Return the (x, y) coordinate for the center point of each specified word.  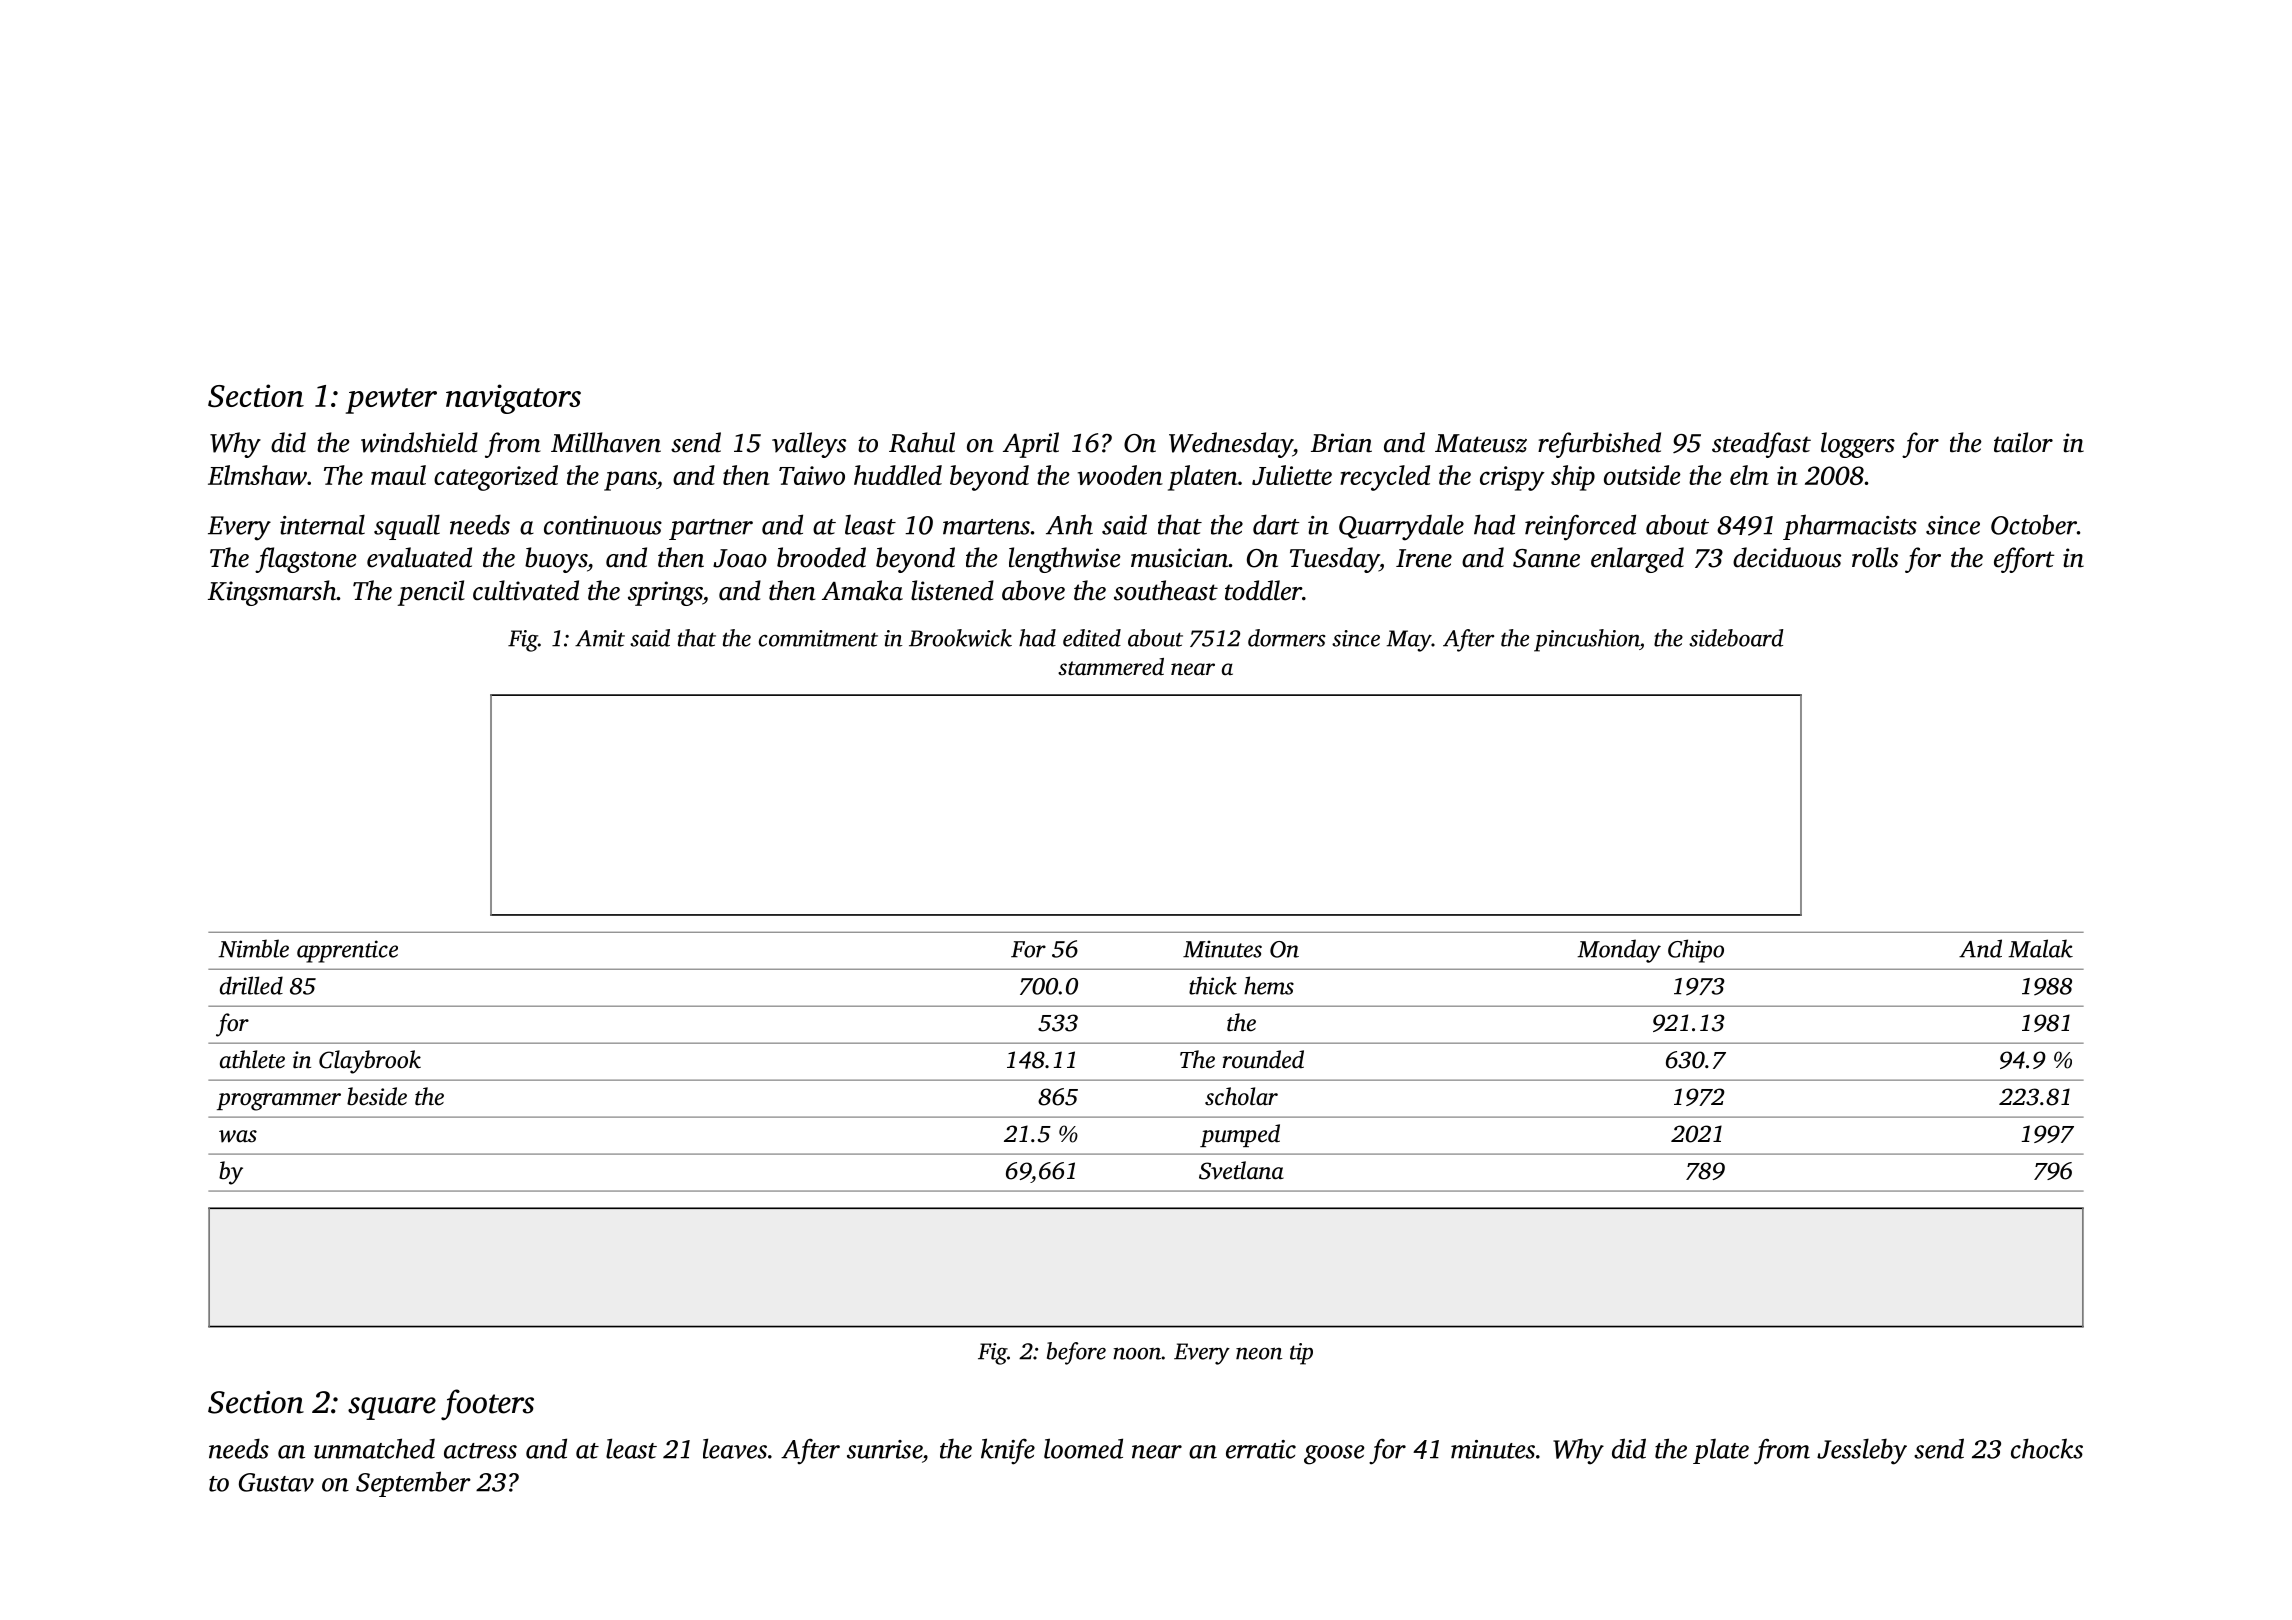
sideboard (1736, 638)
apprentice (347, 951)
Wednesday (1231, 445)
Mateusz (1481, 443)
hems (1269, 985)
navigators (513, 399)
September (413, 1484)
